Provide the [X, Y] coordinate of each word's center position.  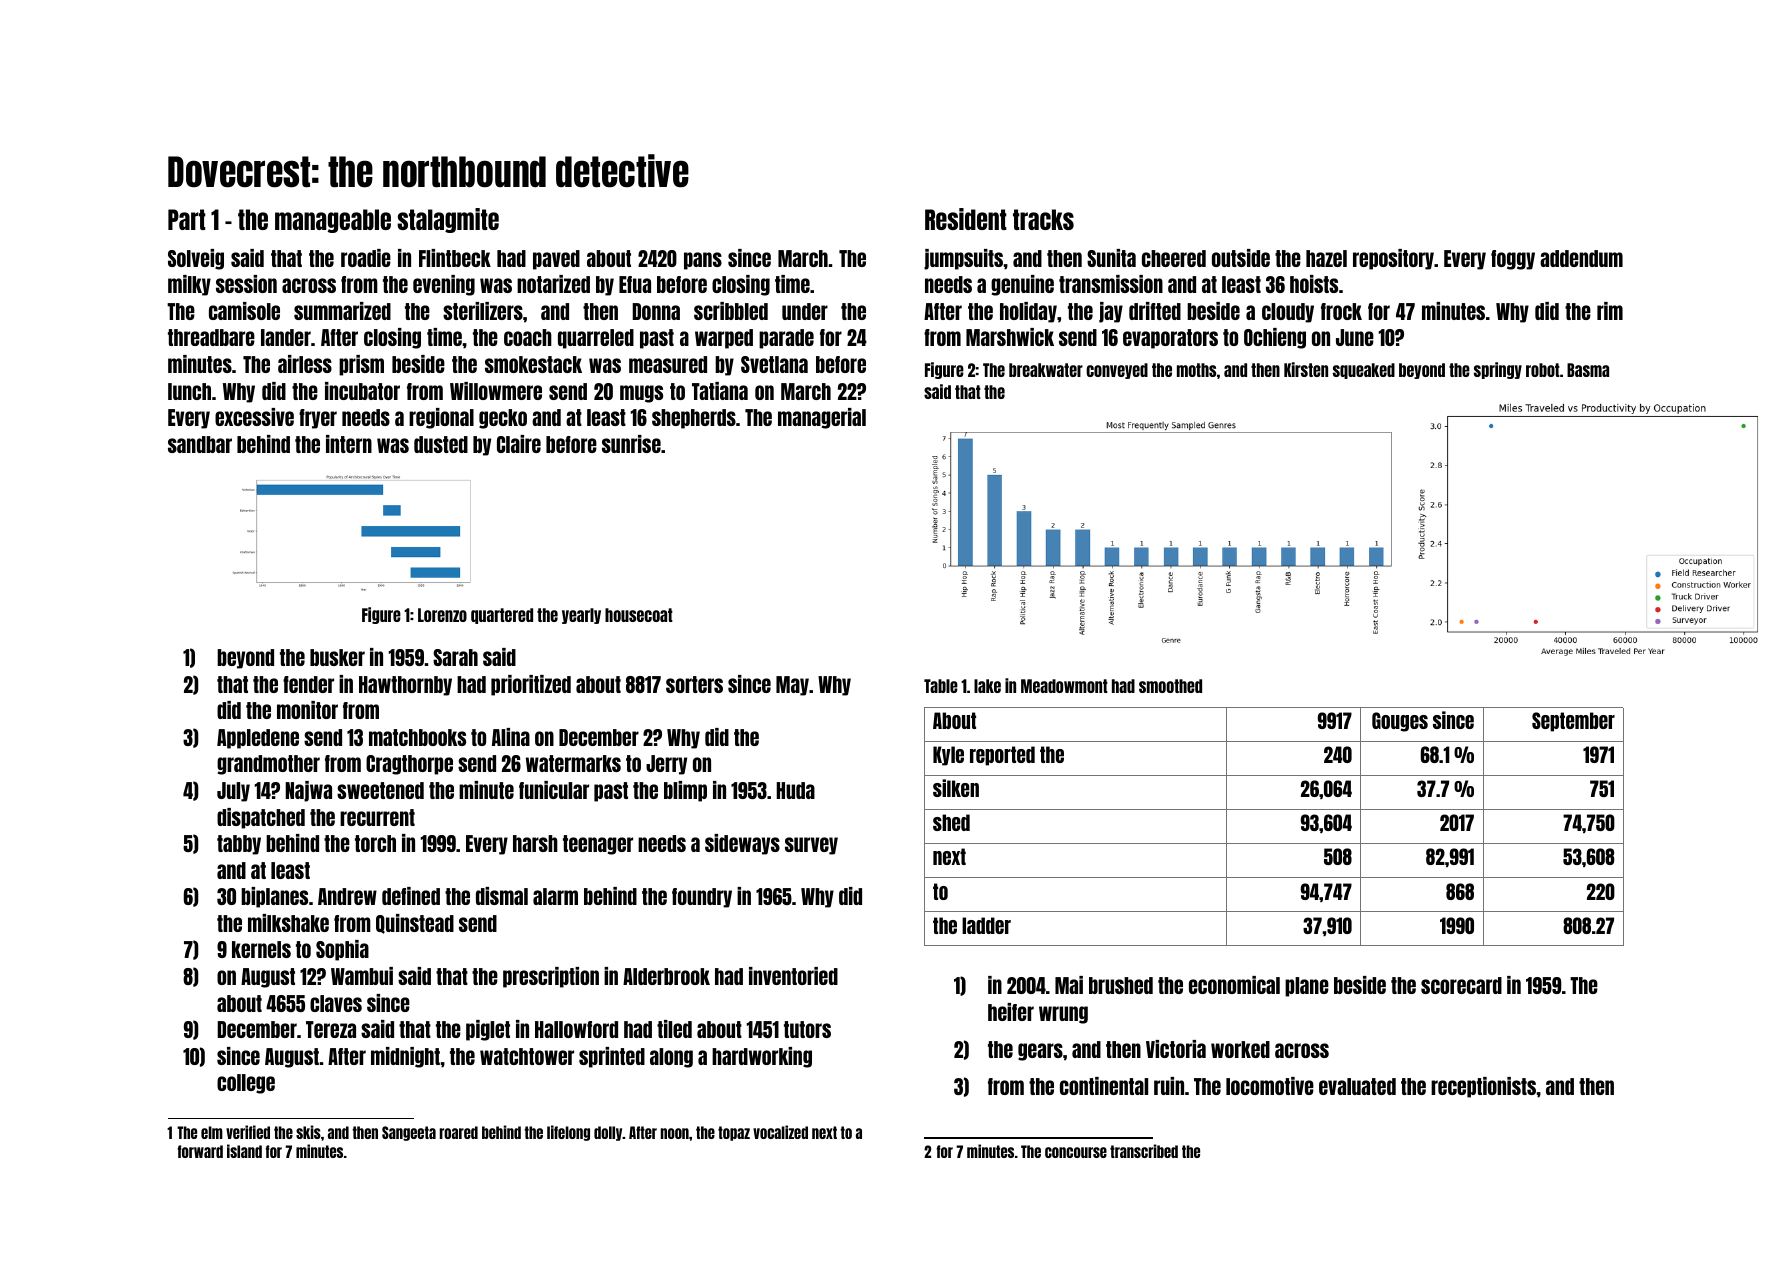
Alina [511, 737]
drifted [1155, 311]
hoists [1314, 284]
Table [941, 686]
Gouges [1400, 722]
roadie [366, 258]
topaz [734, 1133]
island [244, 1151]
